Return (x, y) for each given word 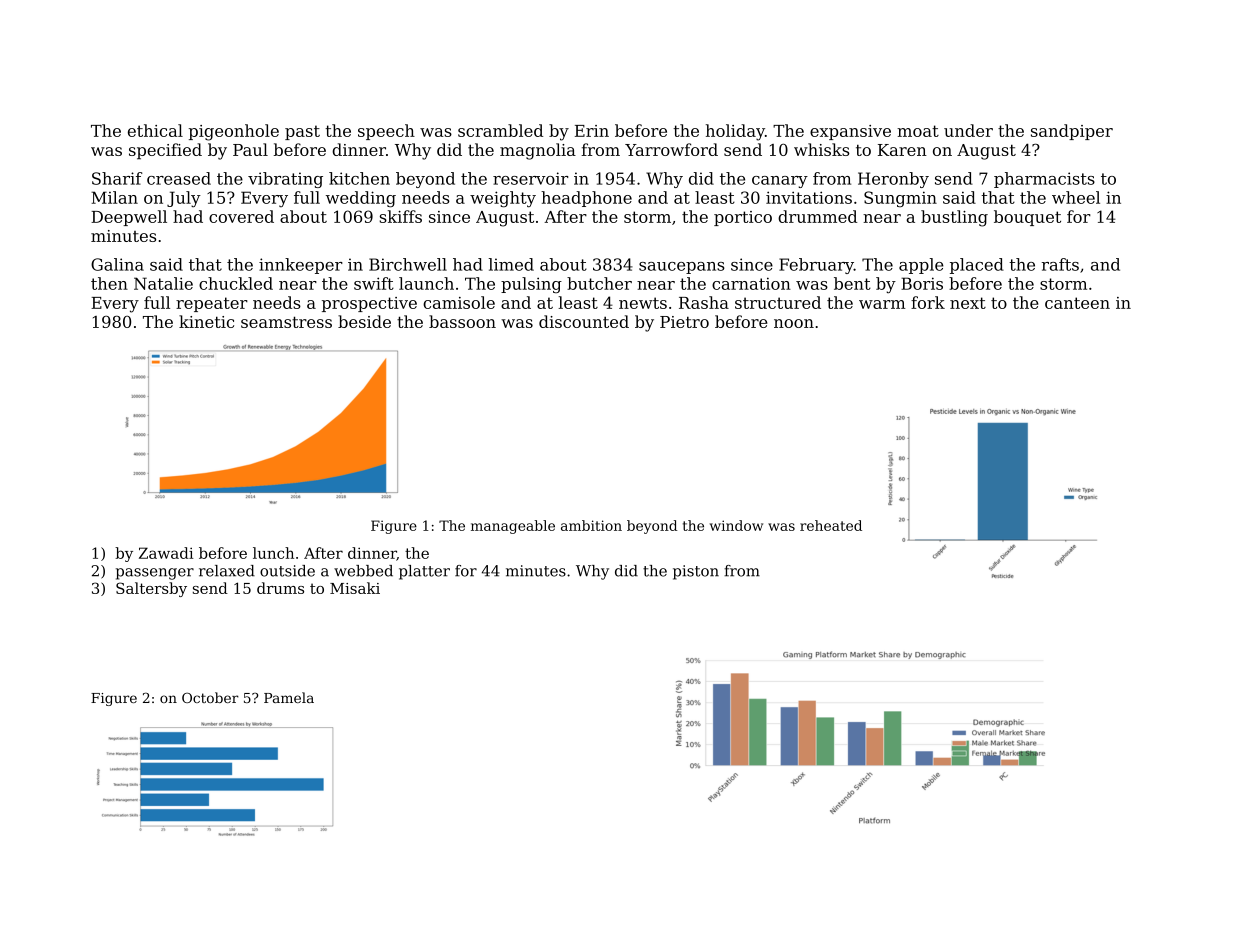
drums (280, 588)
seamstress (286, 322)
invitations (809, 197)
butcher (599, 283)
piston (696, 572)
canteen (1077, 303)
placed (977, 266)
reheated (831, 525)
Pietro (684, 322)
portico (743, 218)
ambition (591, 525)
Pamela (289, 697)
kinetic (206, 321)
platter (424, 572)
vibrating (285, 180)
